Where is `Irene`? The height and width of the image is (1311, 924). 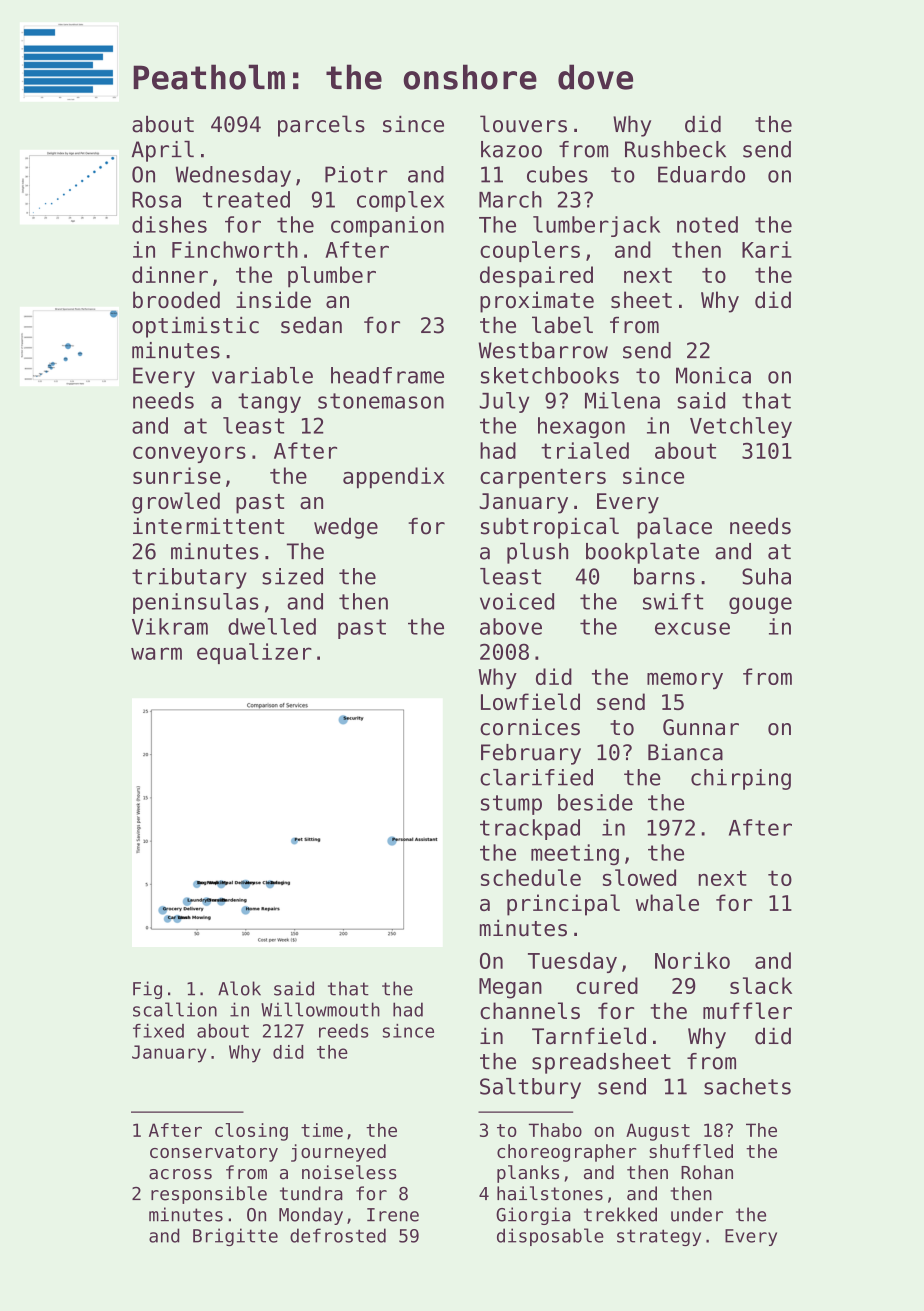 Irene is located at coordinates (393, 1215).
